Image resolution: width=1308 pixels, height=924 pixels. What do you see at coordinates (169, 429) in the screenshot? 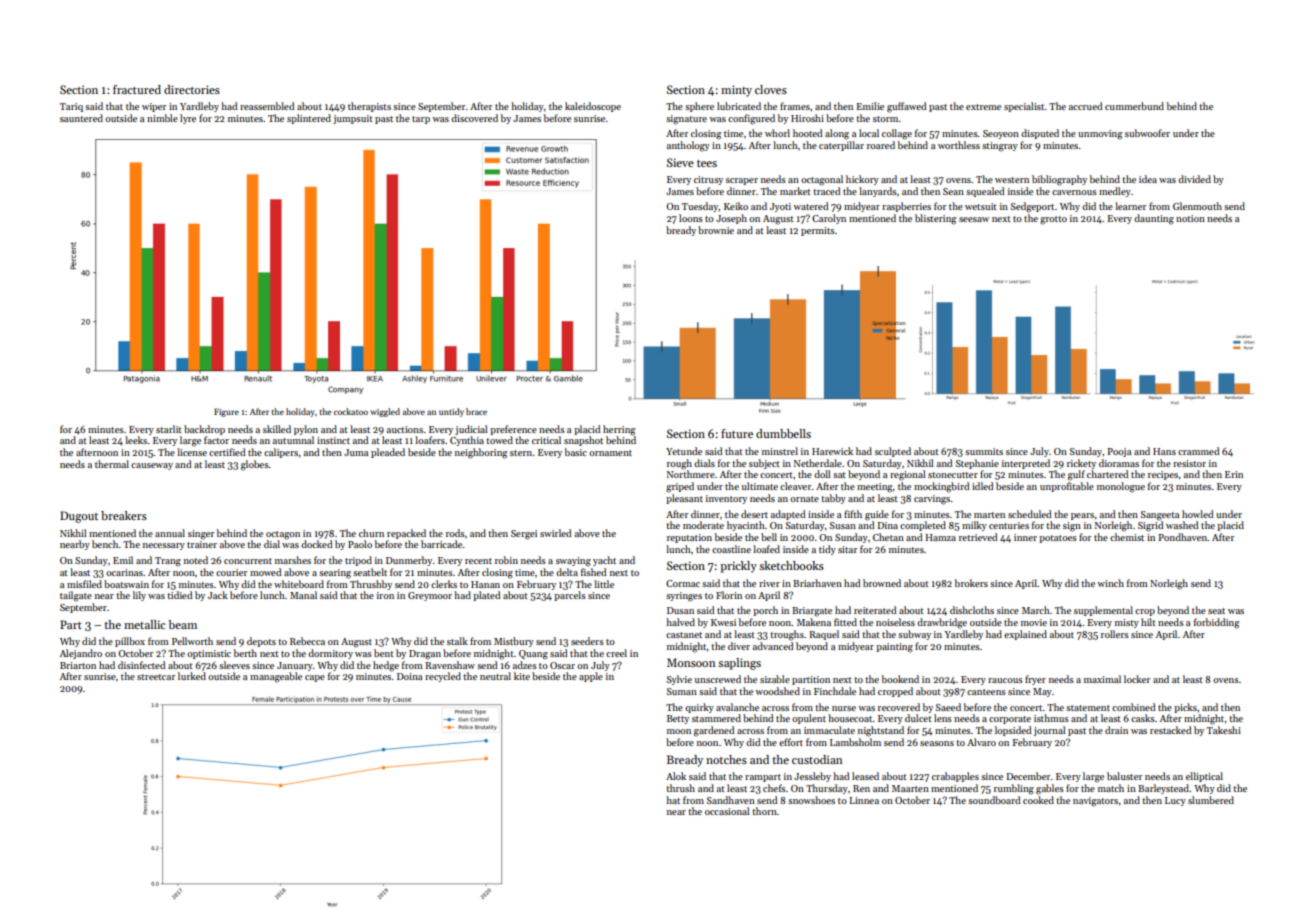
I see `starlit` at bounding box center [169, 429].
